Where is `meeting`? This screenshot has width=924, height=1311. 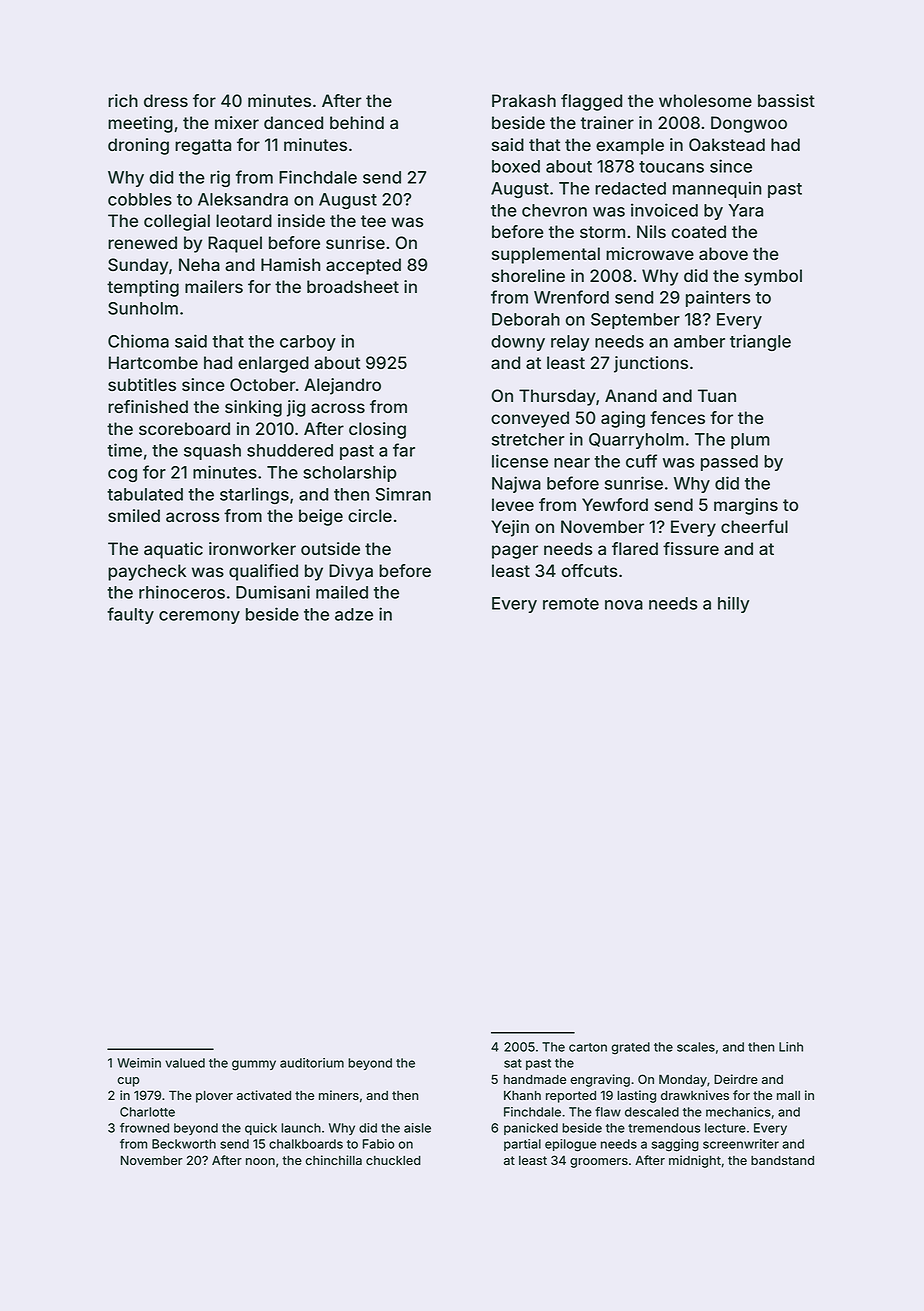
meeting is located at coordinates (140, 124).
